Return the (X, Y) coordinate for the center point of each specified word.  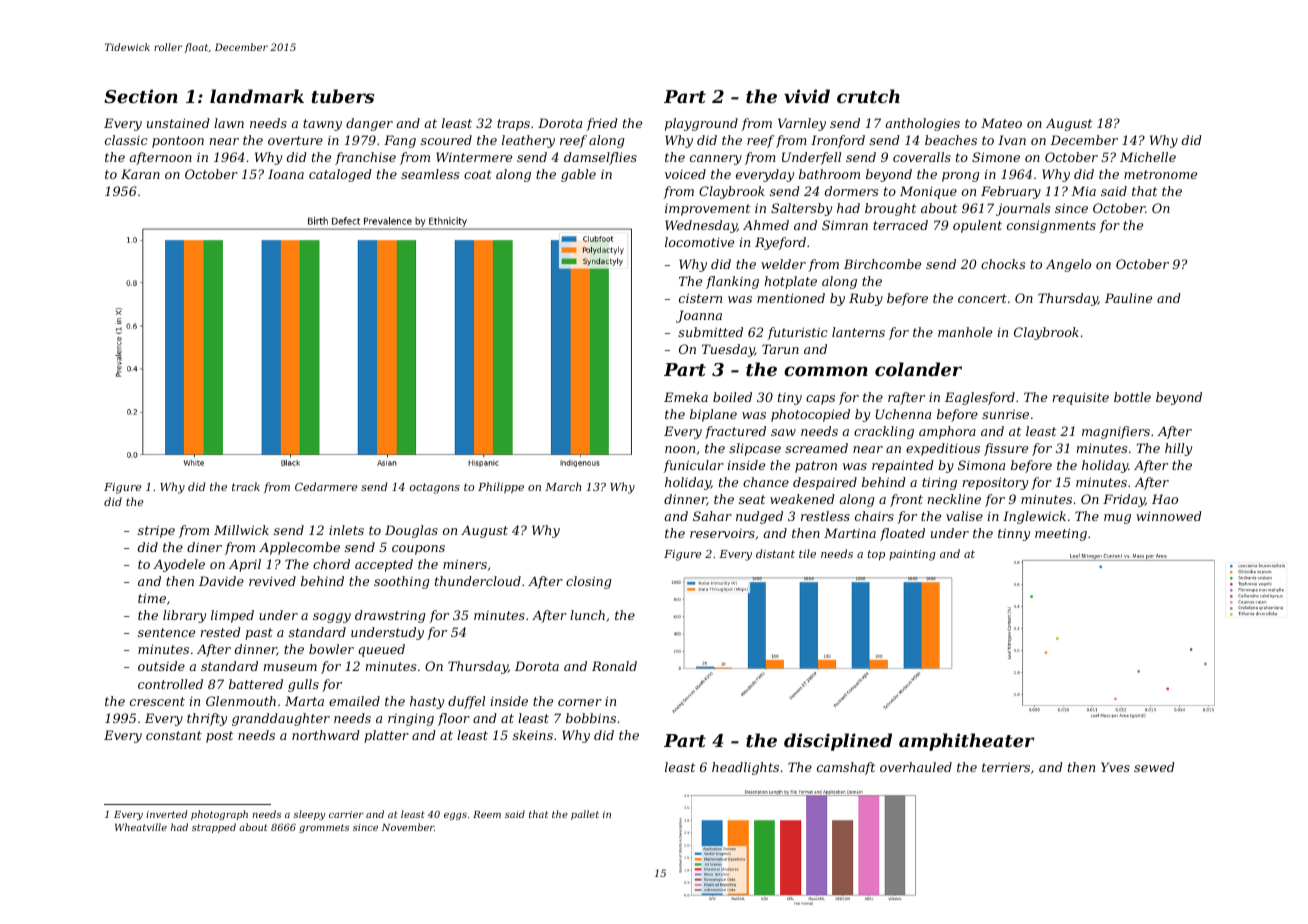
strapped (214, 828)
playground (701, 124)
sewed (1154, 767)
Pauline (1128, 298)
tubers (342, 96)
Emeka (686, 397)
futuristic (797, 333)
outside (161, 666)
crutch (868, 96)
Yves (1115, 767)
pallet (585, 815)
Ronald (614, 666)
